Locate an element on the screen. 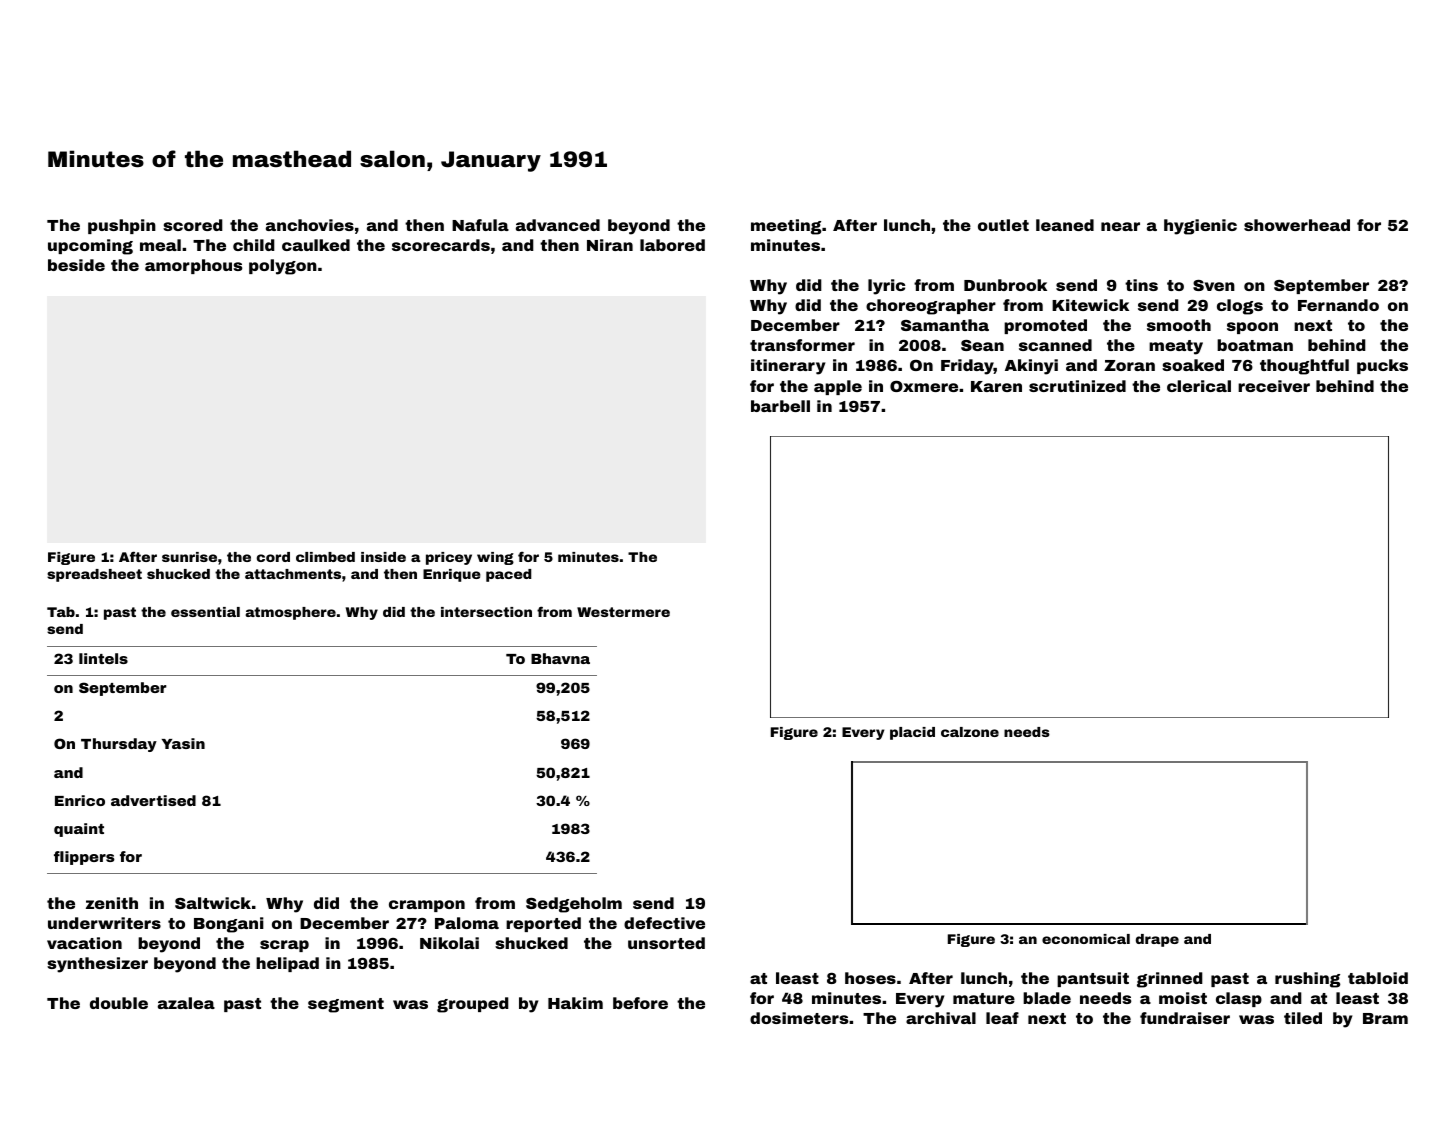 The image size is (1456, 1125). polygon is located at coordinates (283, 267).
